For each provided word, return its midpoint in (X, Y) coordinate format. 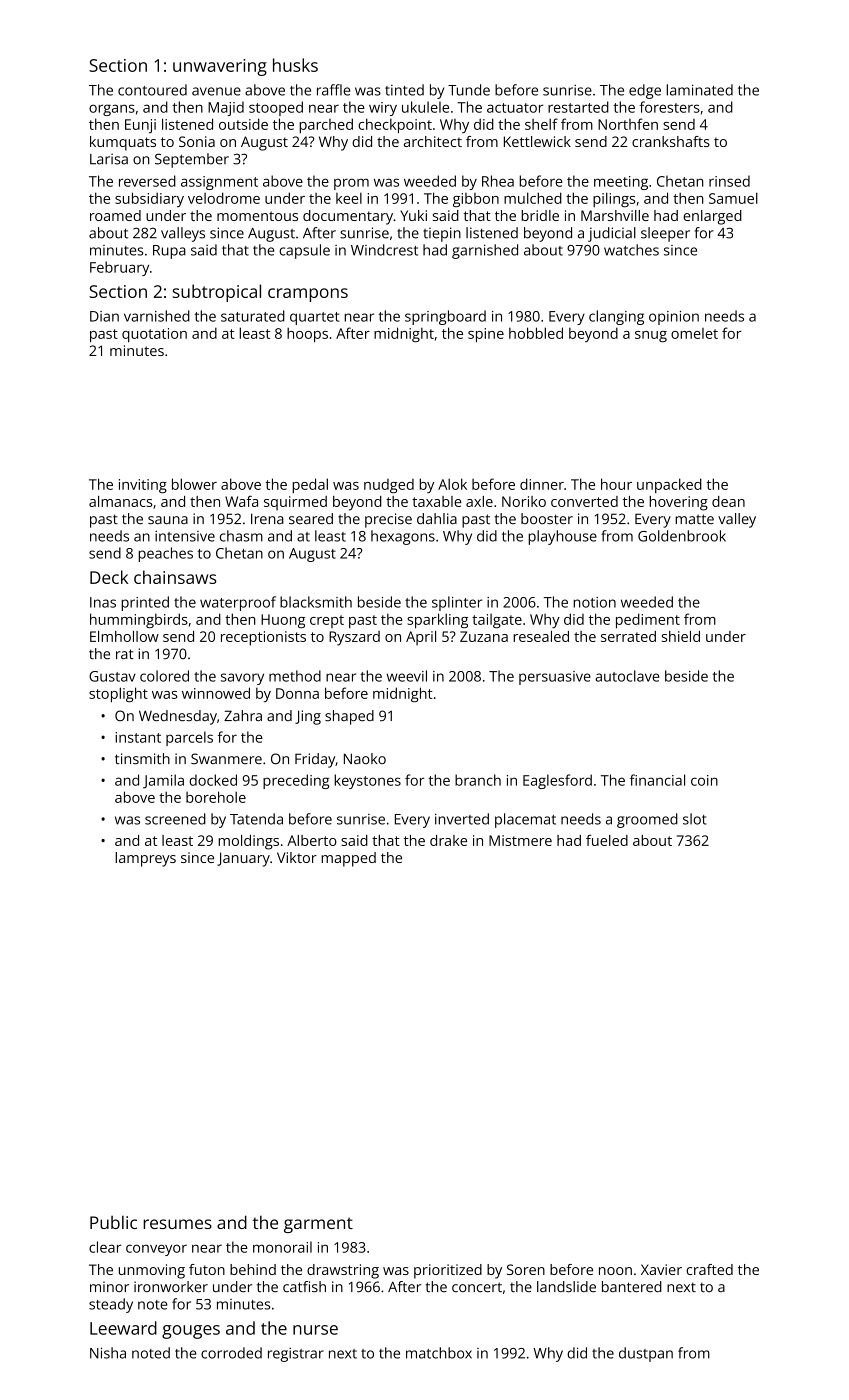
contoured (152, 90)
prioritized (448, 1271)
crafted (709, 1269)
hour (616, 484)
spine (486, 335)
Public (113, 1222)
